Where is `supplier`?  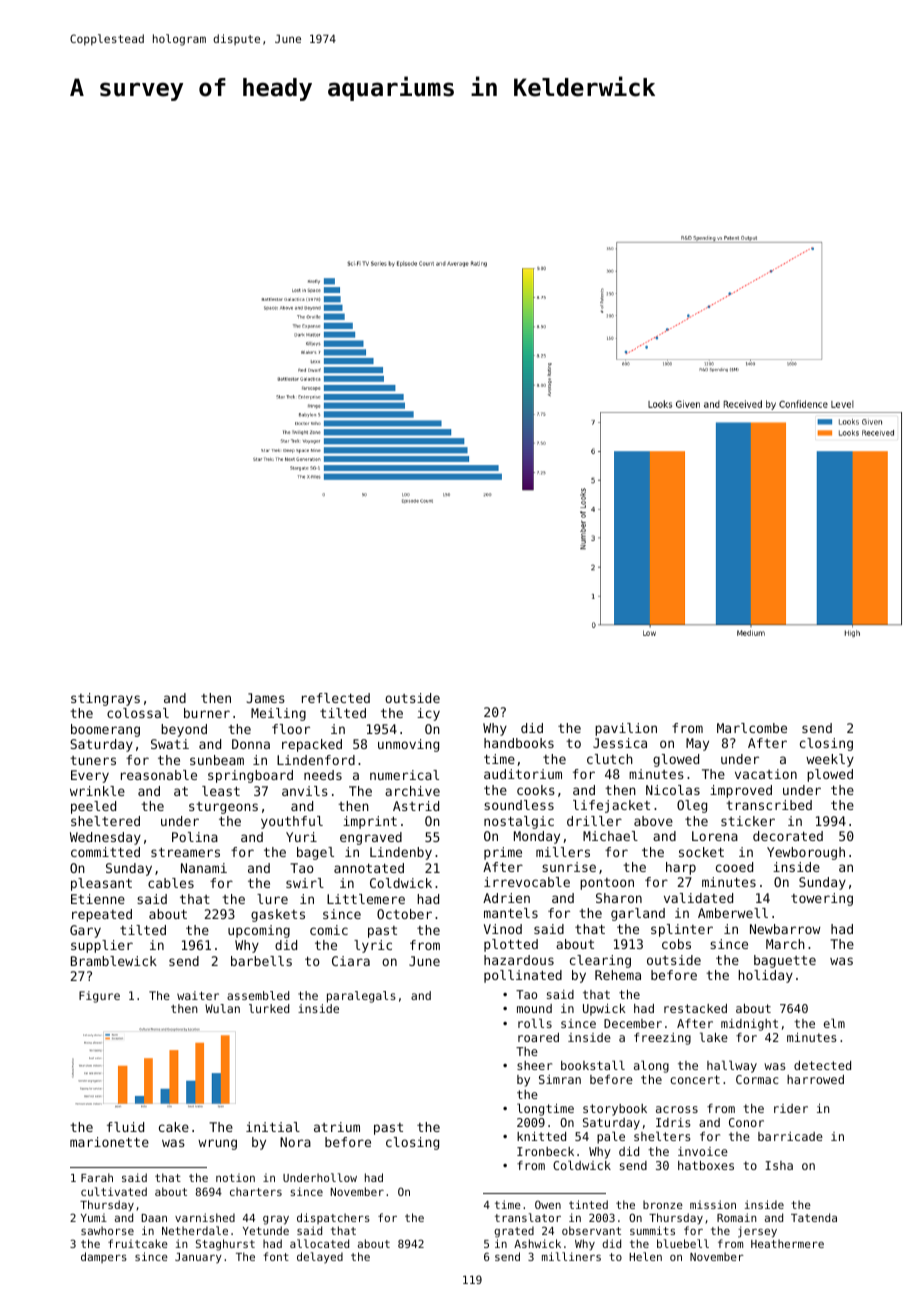
supplier is located at coordinates (102, 946).
